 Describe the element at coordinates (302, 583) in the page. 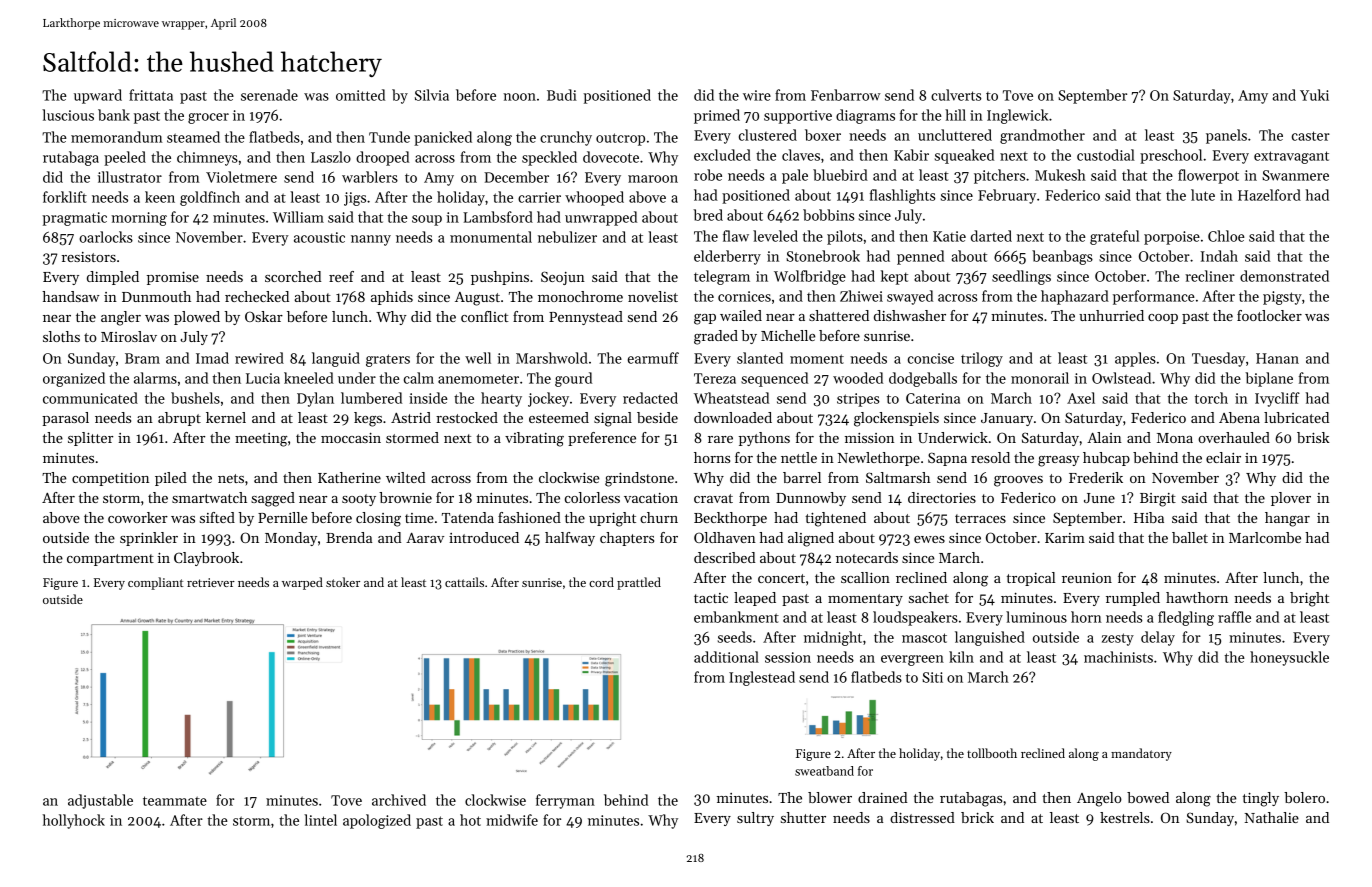

I see `warped` at that location.
